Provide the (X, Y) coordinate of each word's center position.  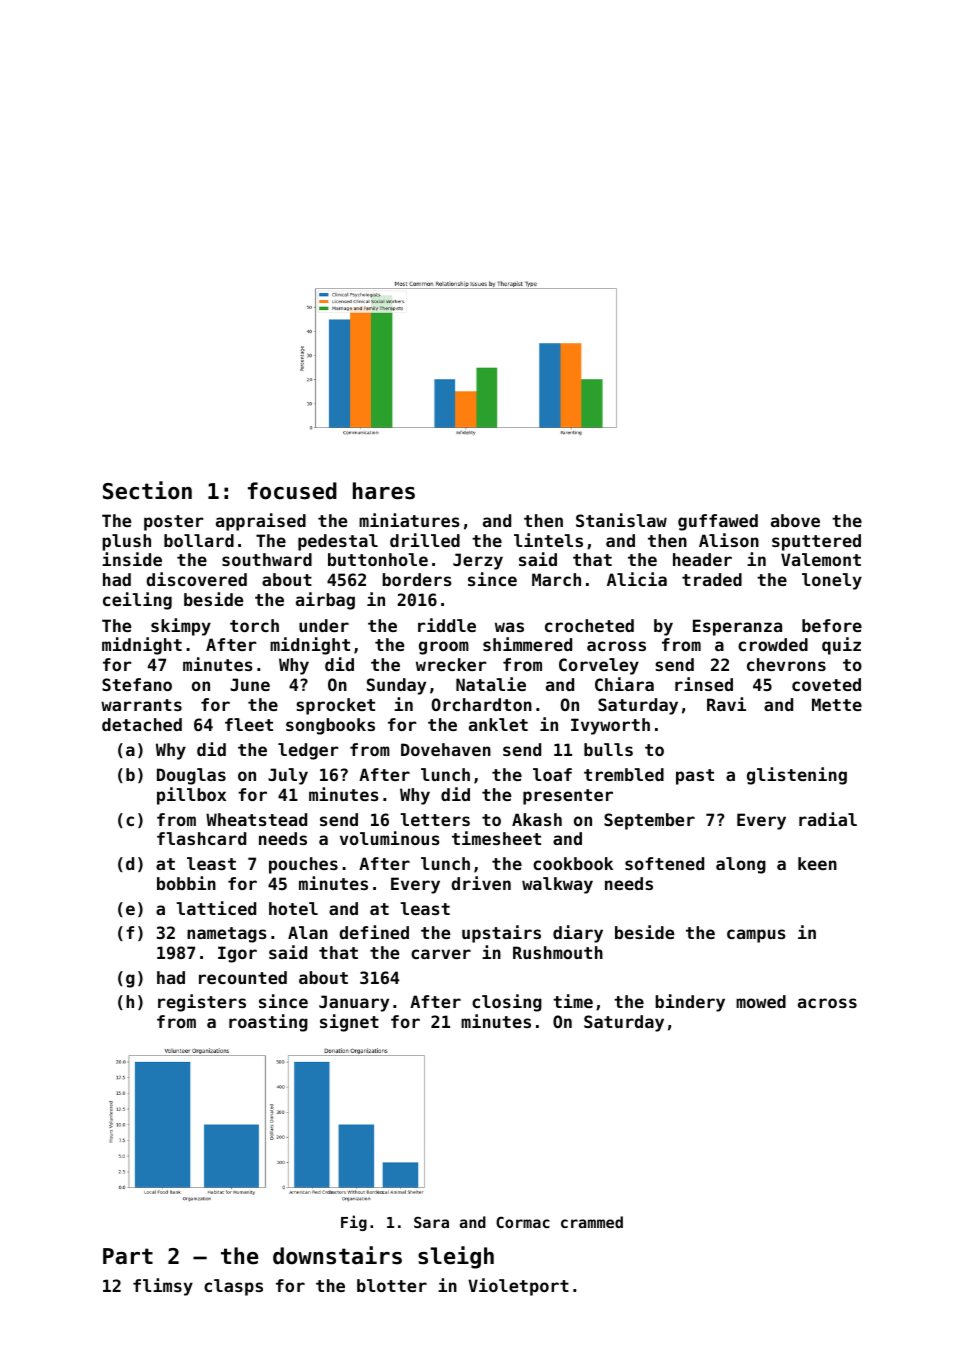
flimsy (163, 1287)
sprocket (335, 706)
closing (507, 1003)
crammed (592, 1222)
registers (202, 1003)
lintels (548, 540)
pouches (303, 865)
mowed (761, 1001)
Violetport (518, 1287)
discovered (197, 579)
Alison (729, 540)
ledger (308, 751)
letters (435, 819)
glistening (797, 776)
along (741, 865)
